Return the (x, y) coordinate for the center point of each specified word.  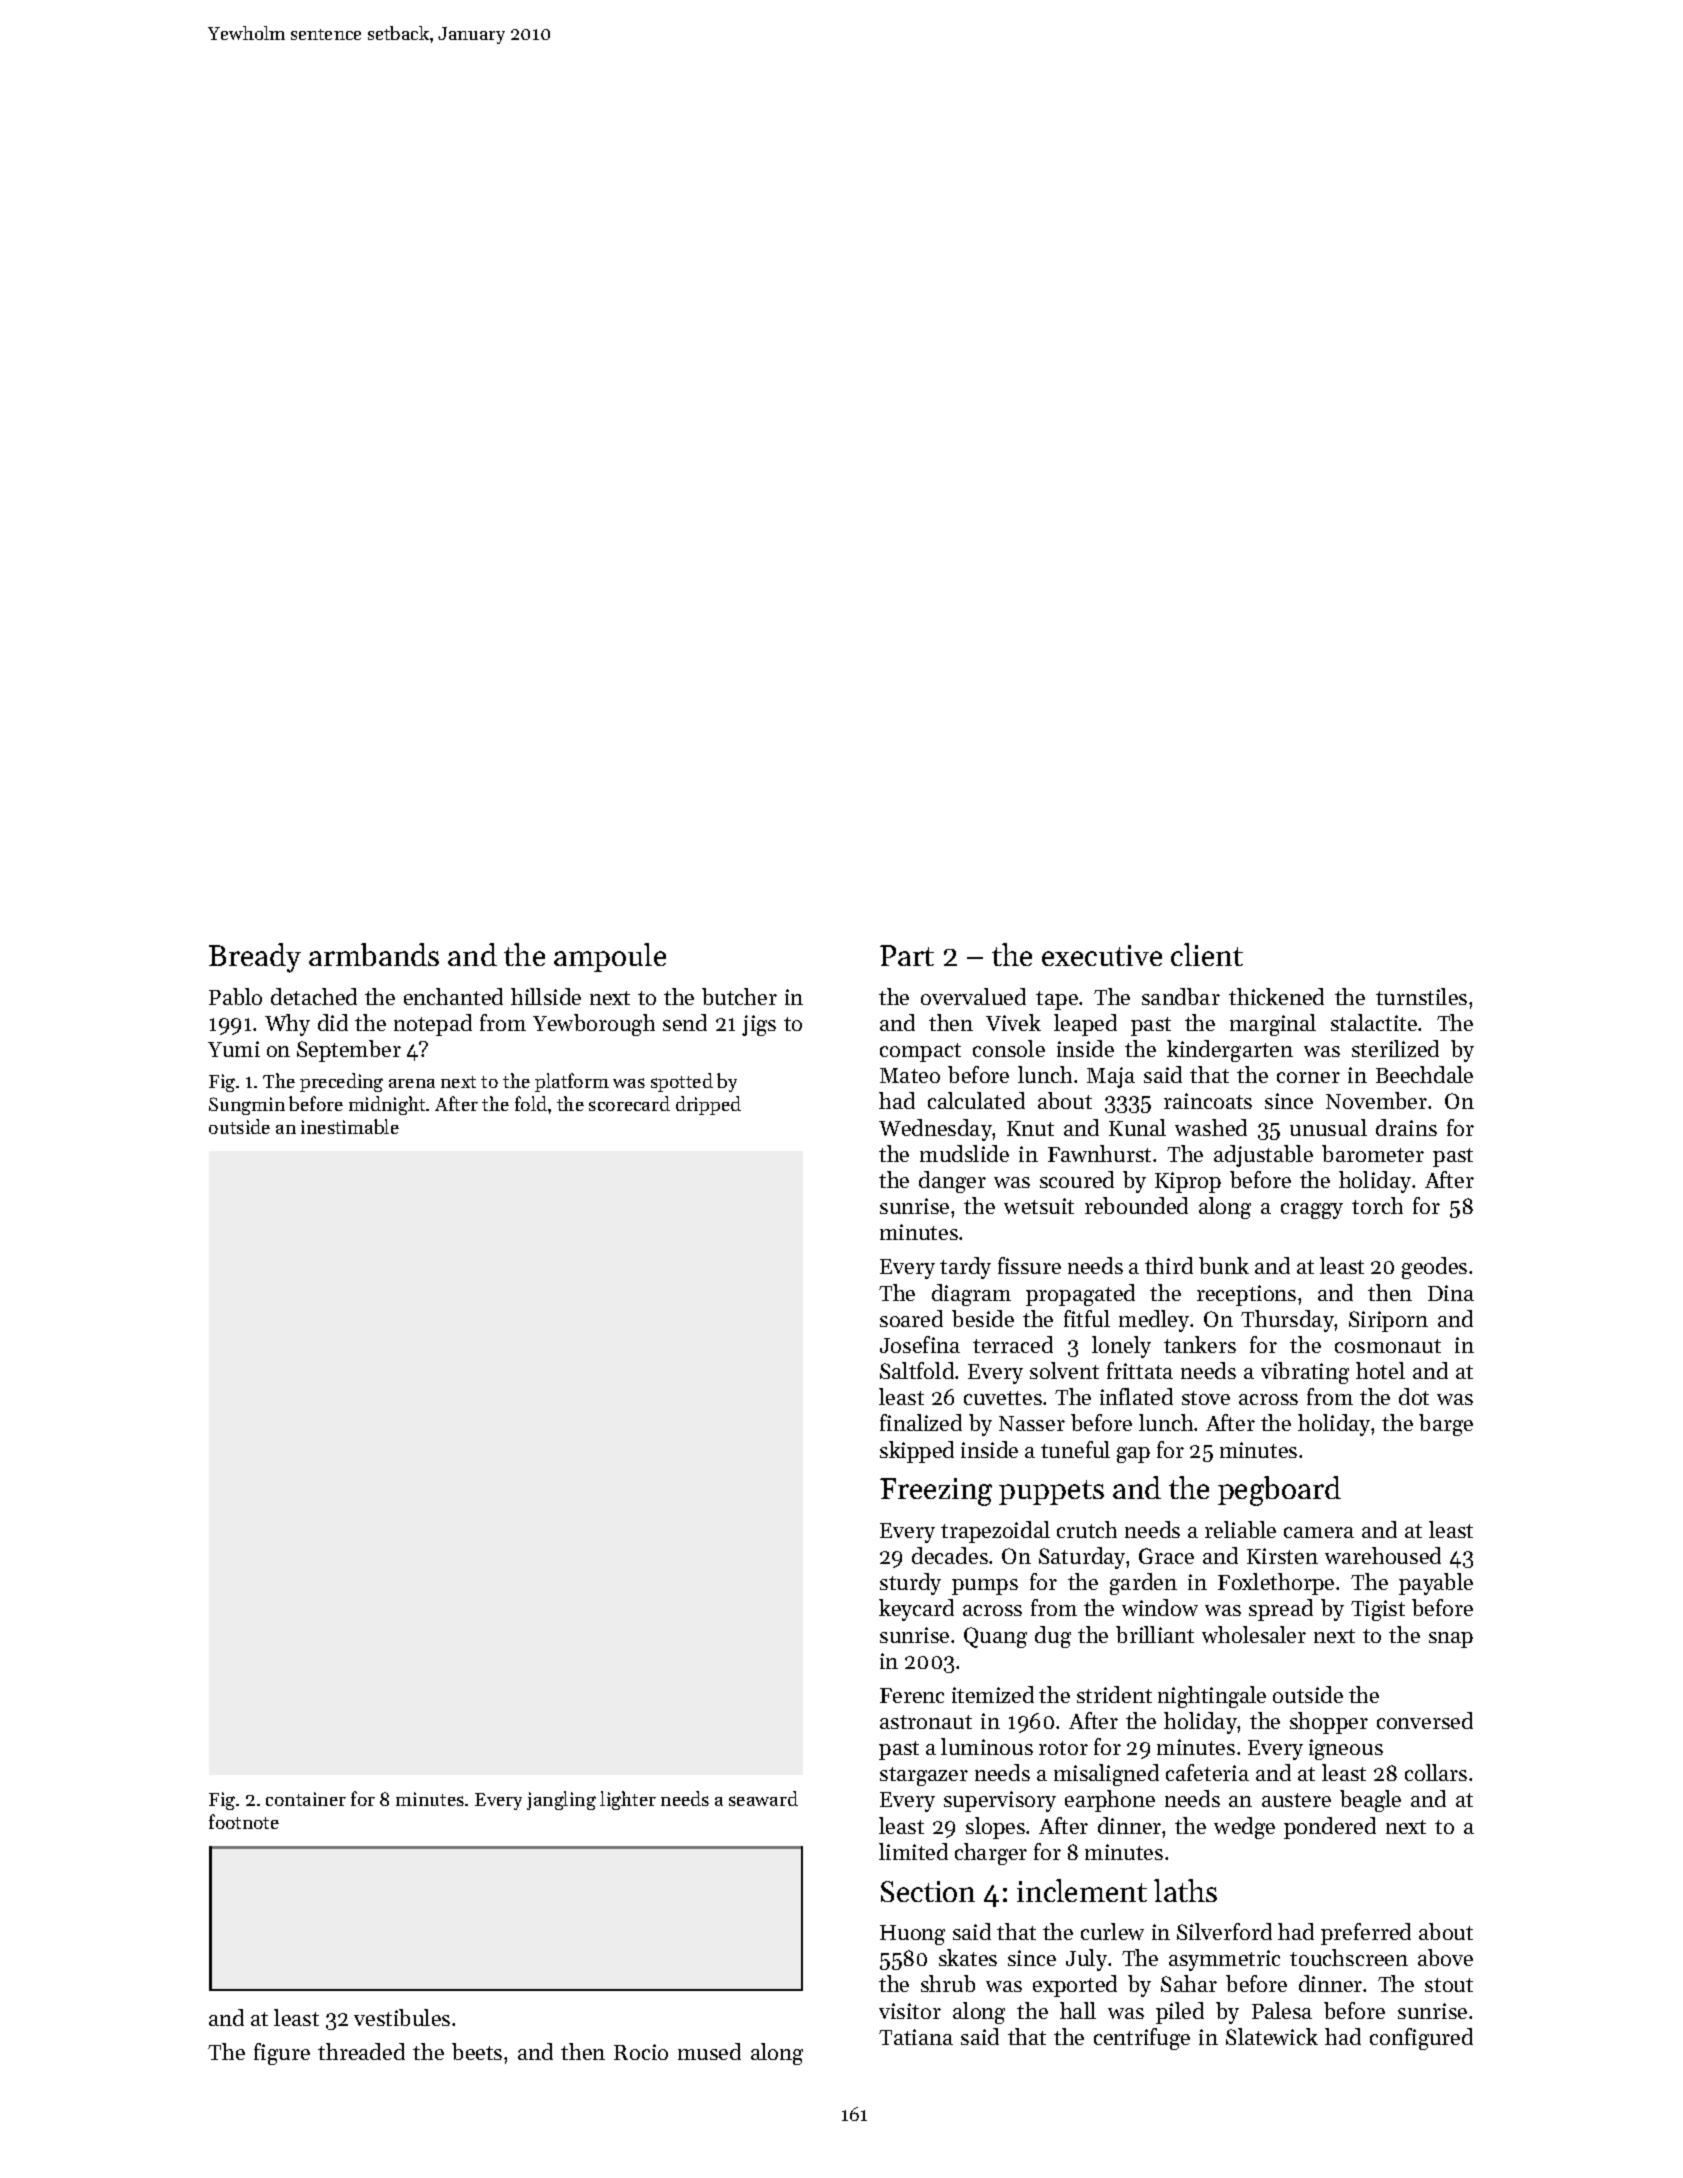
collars (1436, 1772)
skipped (917, 1452)
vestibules (402, 2017)
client (1207, 954)
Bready (255, 958)
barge (1446, 1425)
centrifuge (1142, 2039)
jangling (561, 1800)
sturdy (910, 1584)
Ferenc (912, 1695)
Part (907, 955)
